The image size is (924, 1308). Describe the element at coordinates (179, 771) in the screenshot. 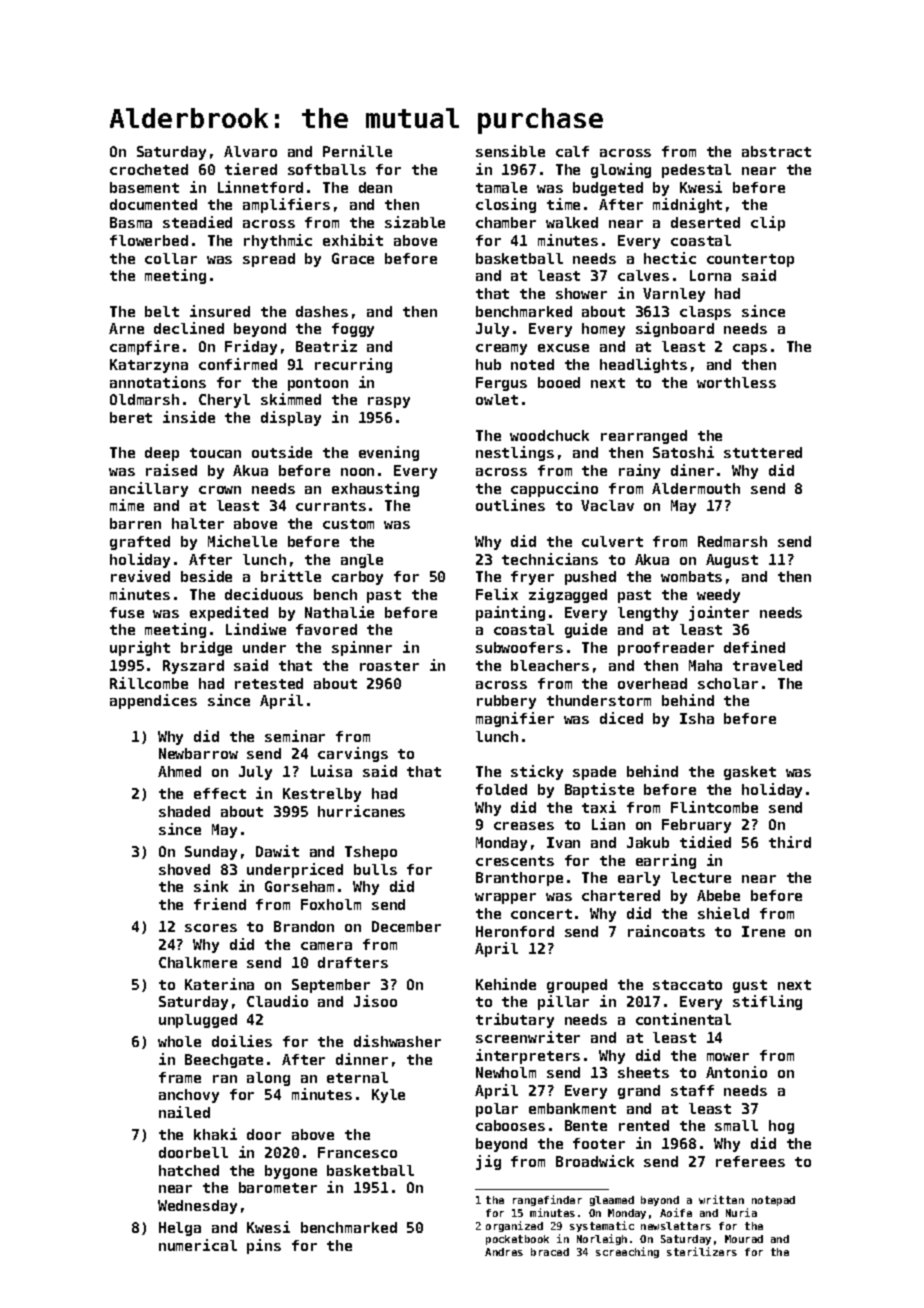

I see `Ahmed` at that location.
